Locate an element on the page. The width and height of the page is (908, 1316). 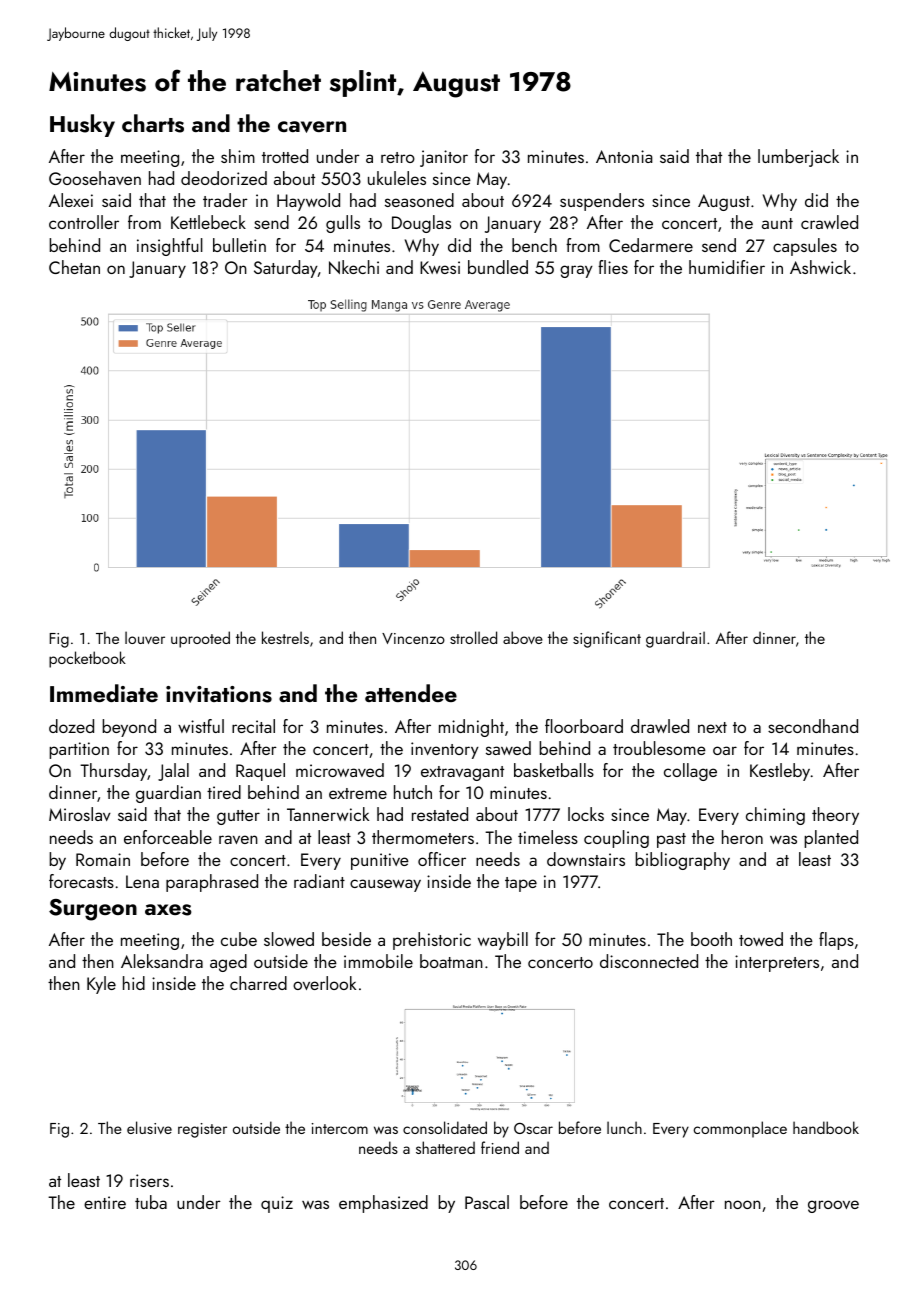
insightful is located at coordinates (170, 247).
